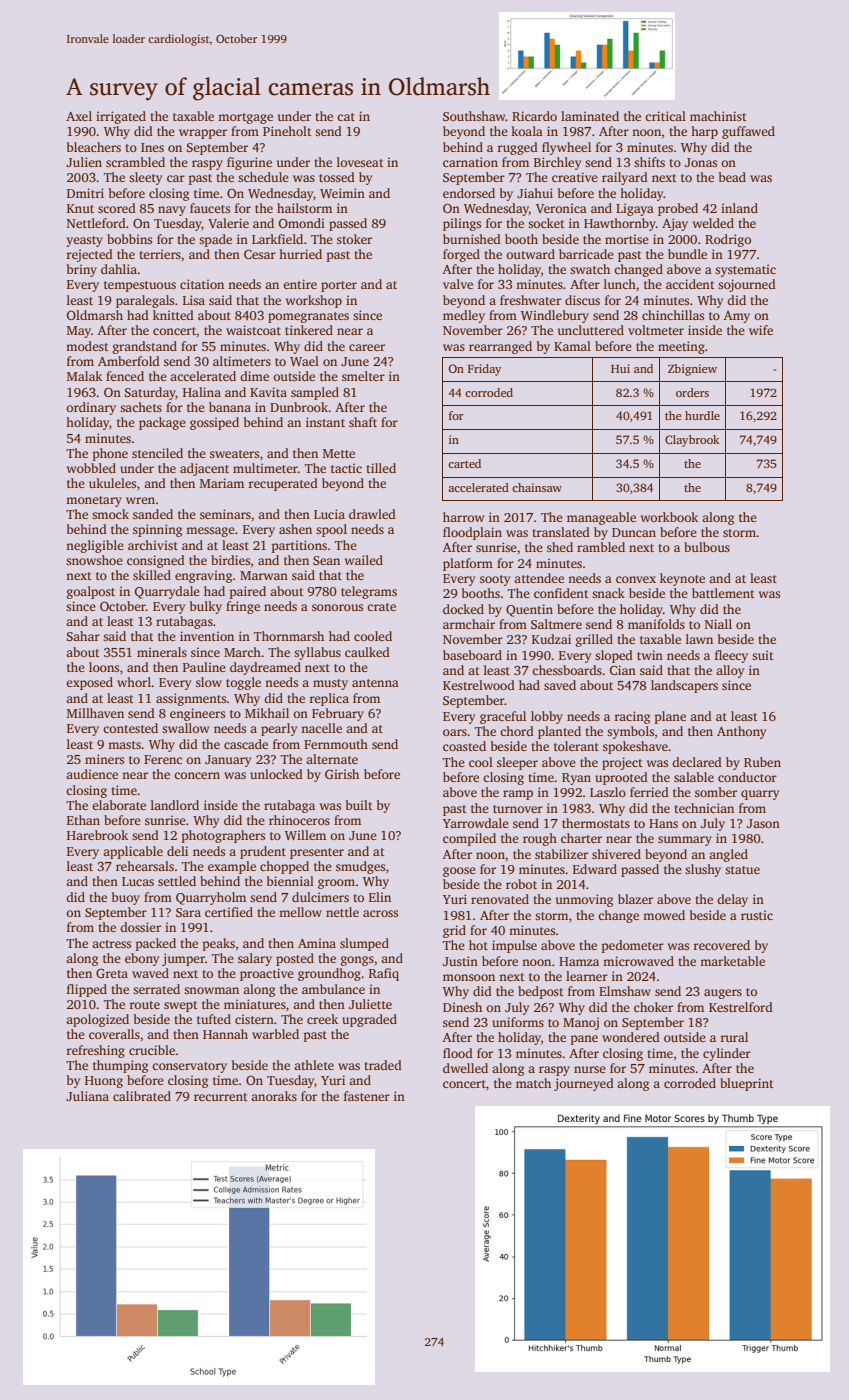  Describe the element at coordinates (649, 162) in the page. I see `shifts` at that location.
